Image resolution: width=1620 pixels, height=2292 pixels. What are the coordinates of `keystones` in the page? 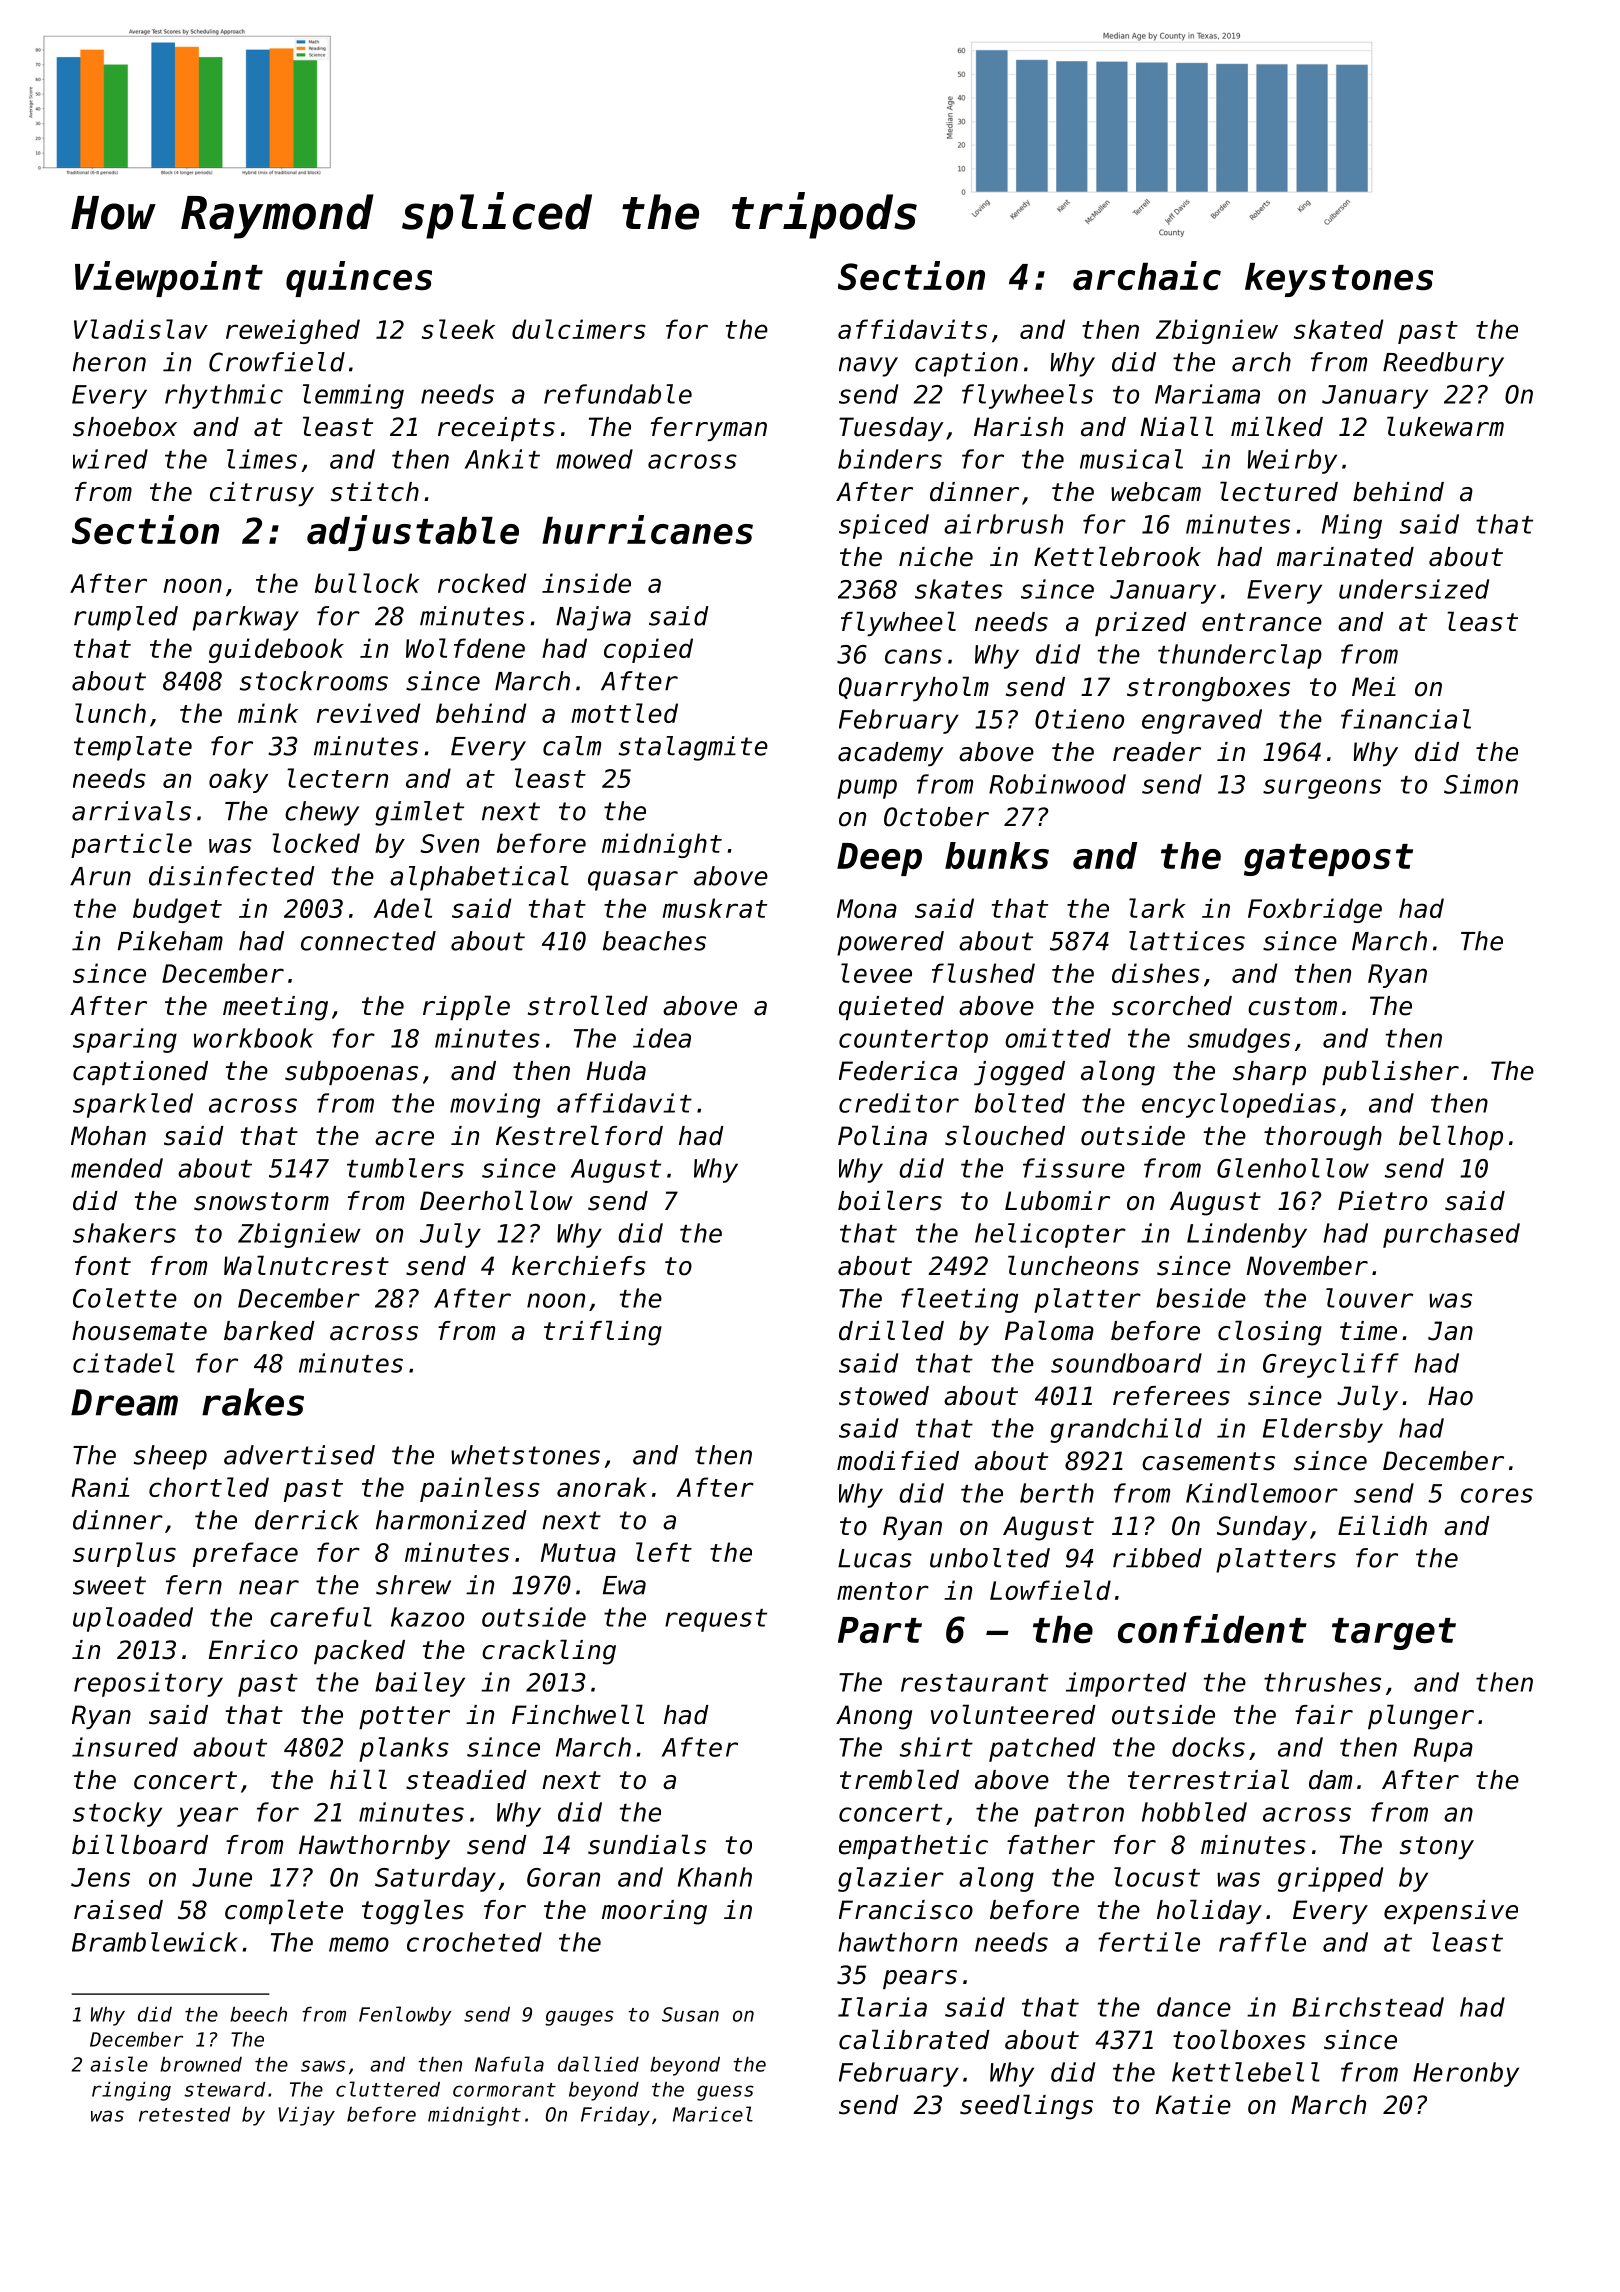 It's located at (1339, 280).
